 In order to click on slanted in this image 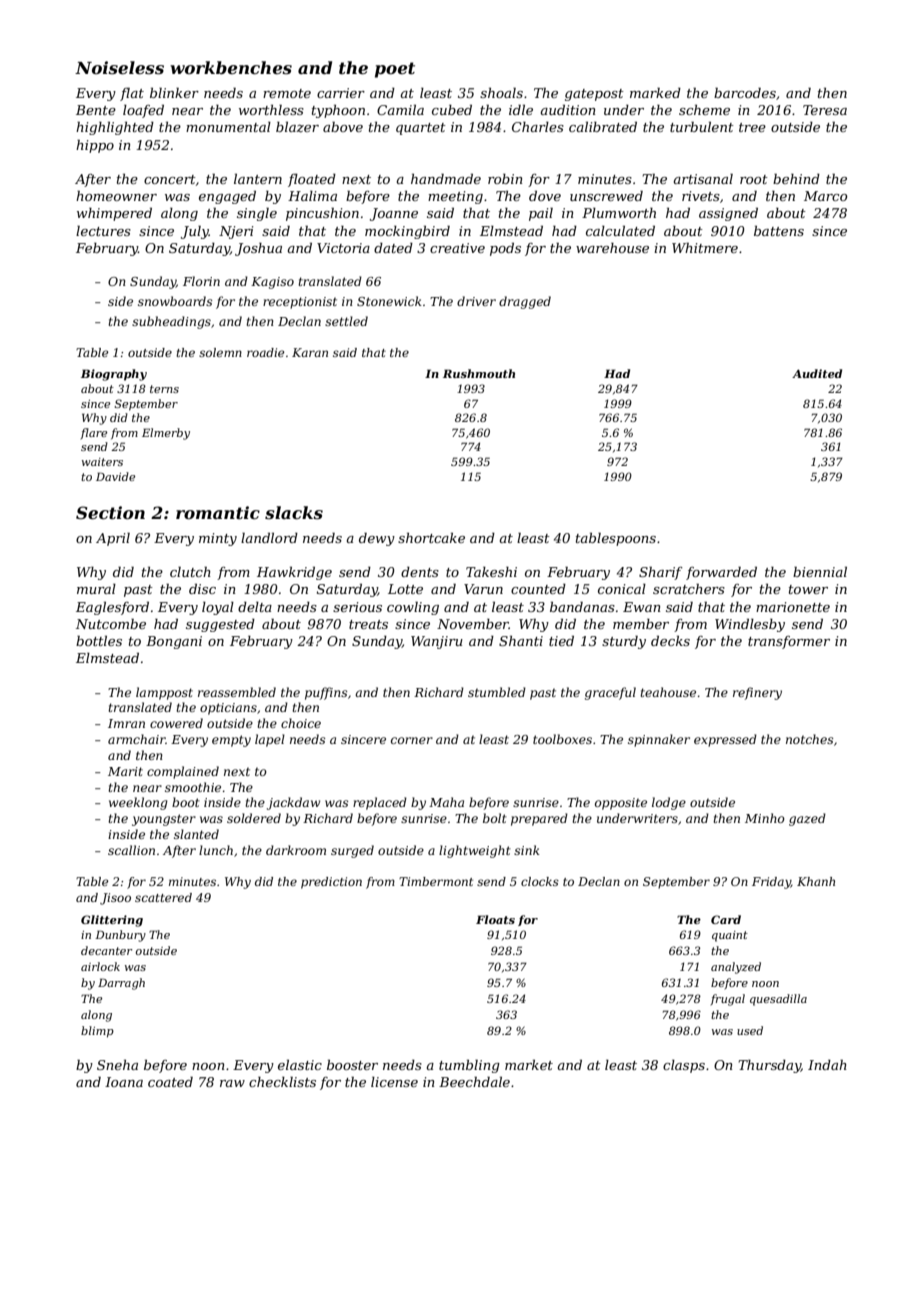, I will do `click(196, 834)`.
